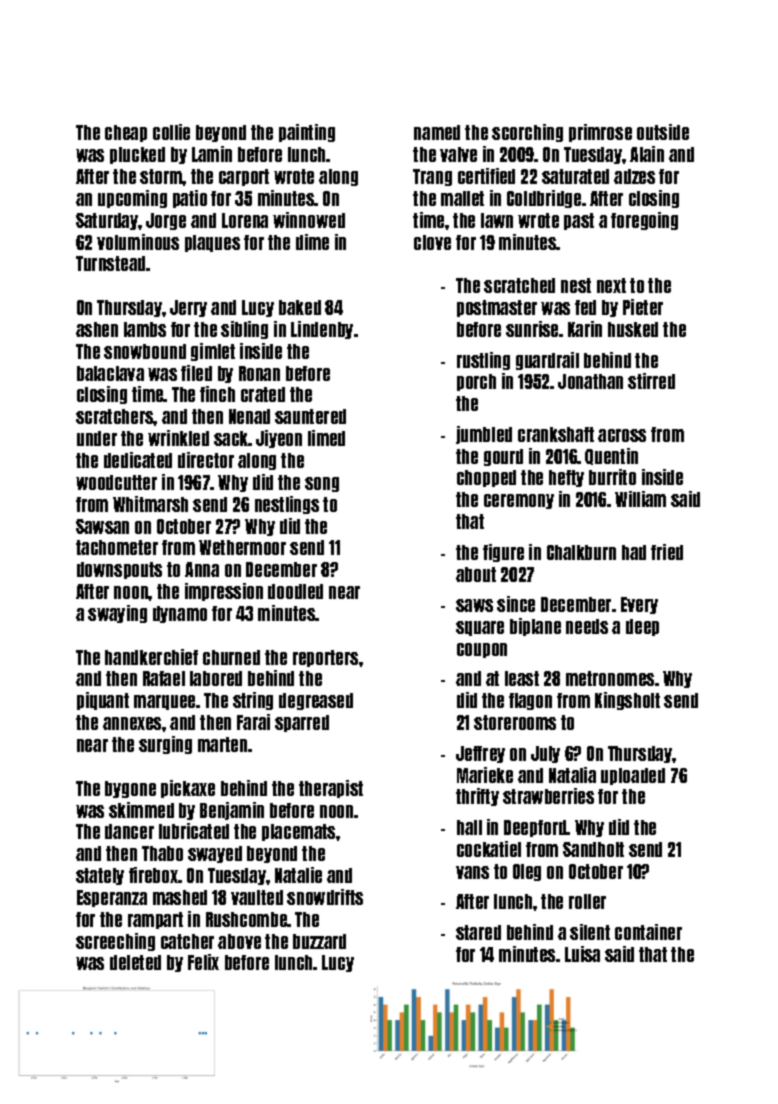 The width and height of the document is (778, 1104). I want to click on upcoming, so click(132, 199).
